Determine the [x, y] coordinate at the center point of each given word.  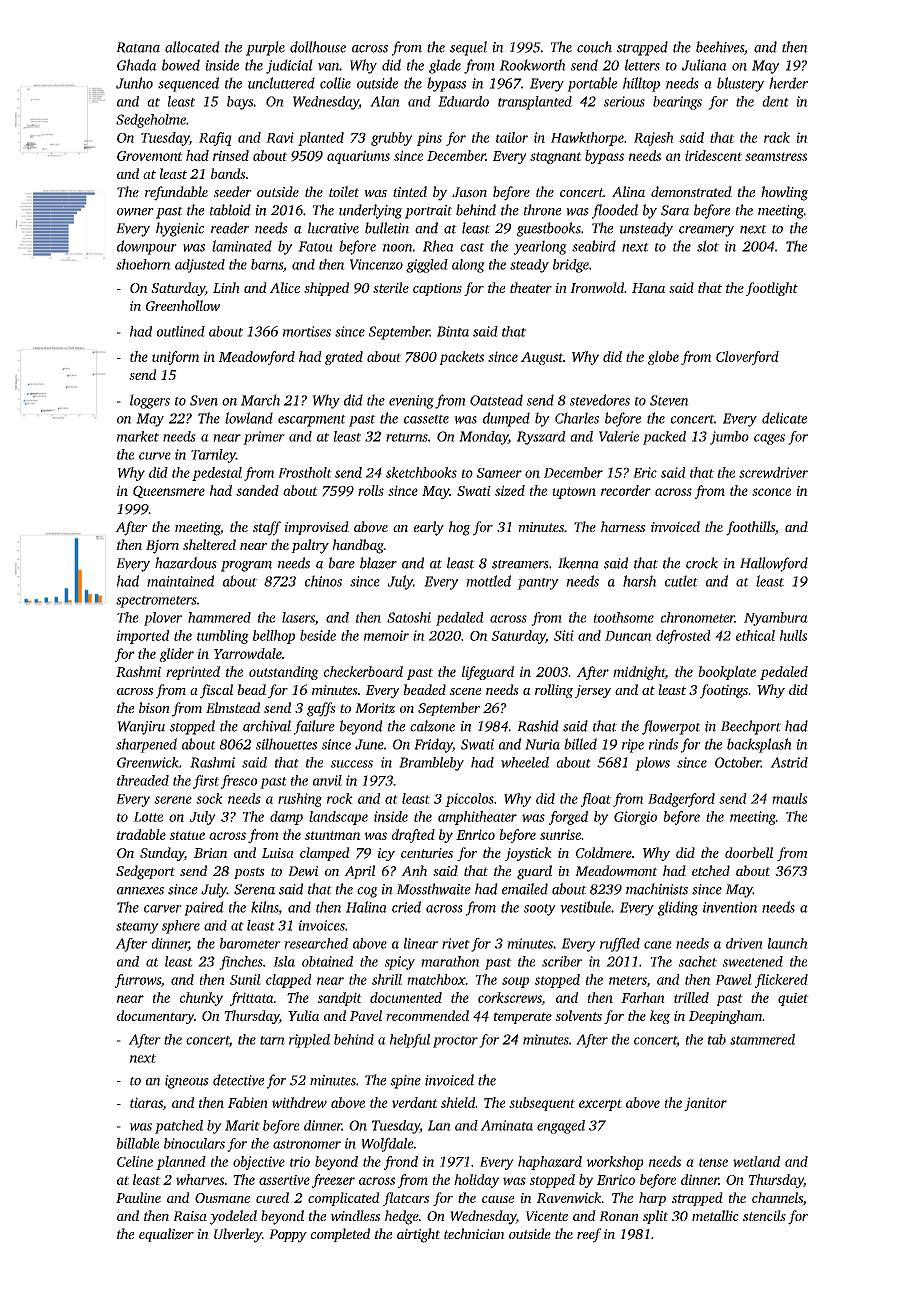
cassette [426, 419]
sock [209, 798]
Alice [285, 287]
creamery [707, 231]
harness [623, 526]
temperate [523, 1018]
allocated [192, 47]
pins [429, 139]
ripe [633, 746]
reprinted [193, 673]
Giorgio [635, 818]
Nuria [542, 744]
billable [138, 1143]
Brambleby [431, 764]
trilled [691, 997]
